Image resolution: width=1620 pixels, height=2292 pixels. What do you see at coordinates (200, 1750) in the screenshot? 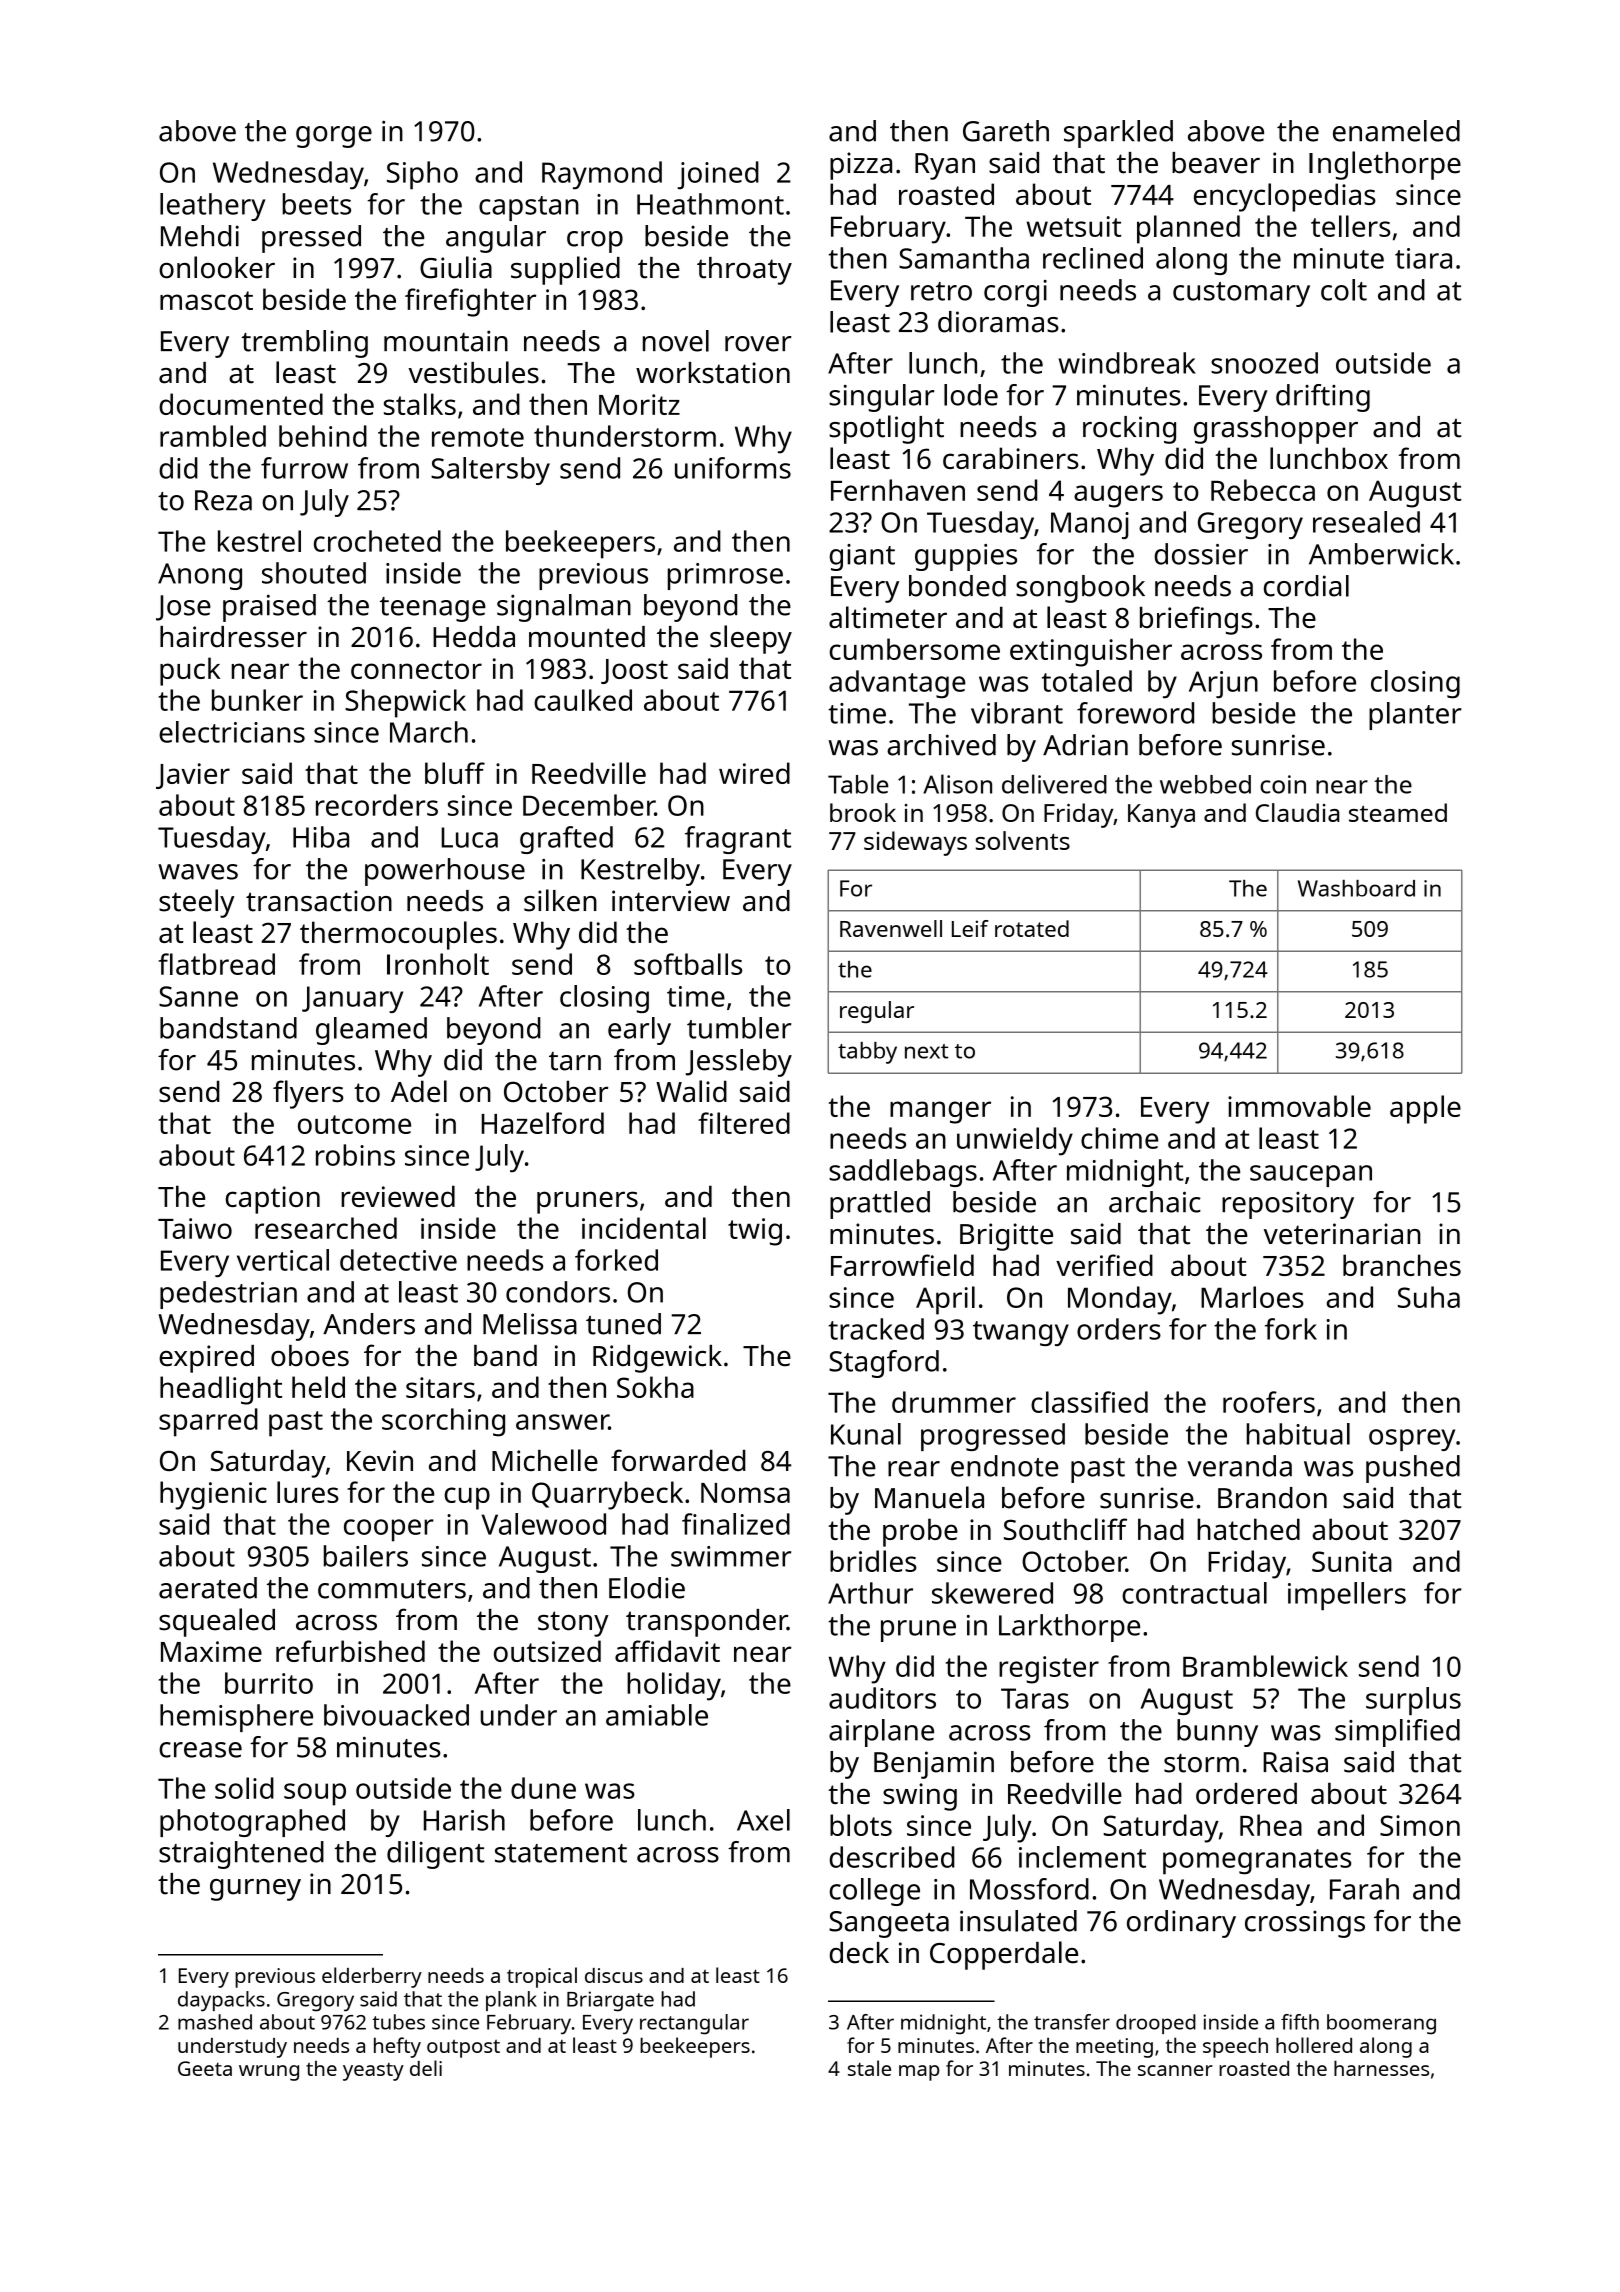
I see `crease` at bounding box center [200, 1750].
